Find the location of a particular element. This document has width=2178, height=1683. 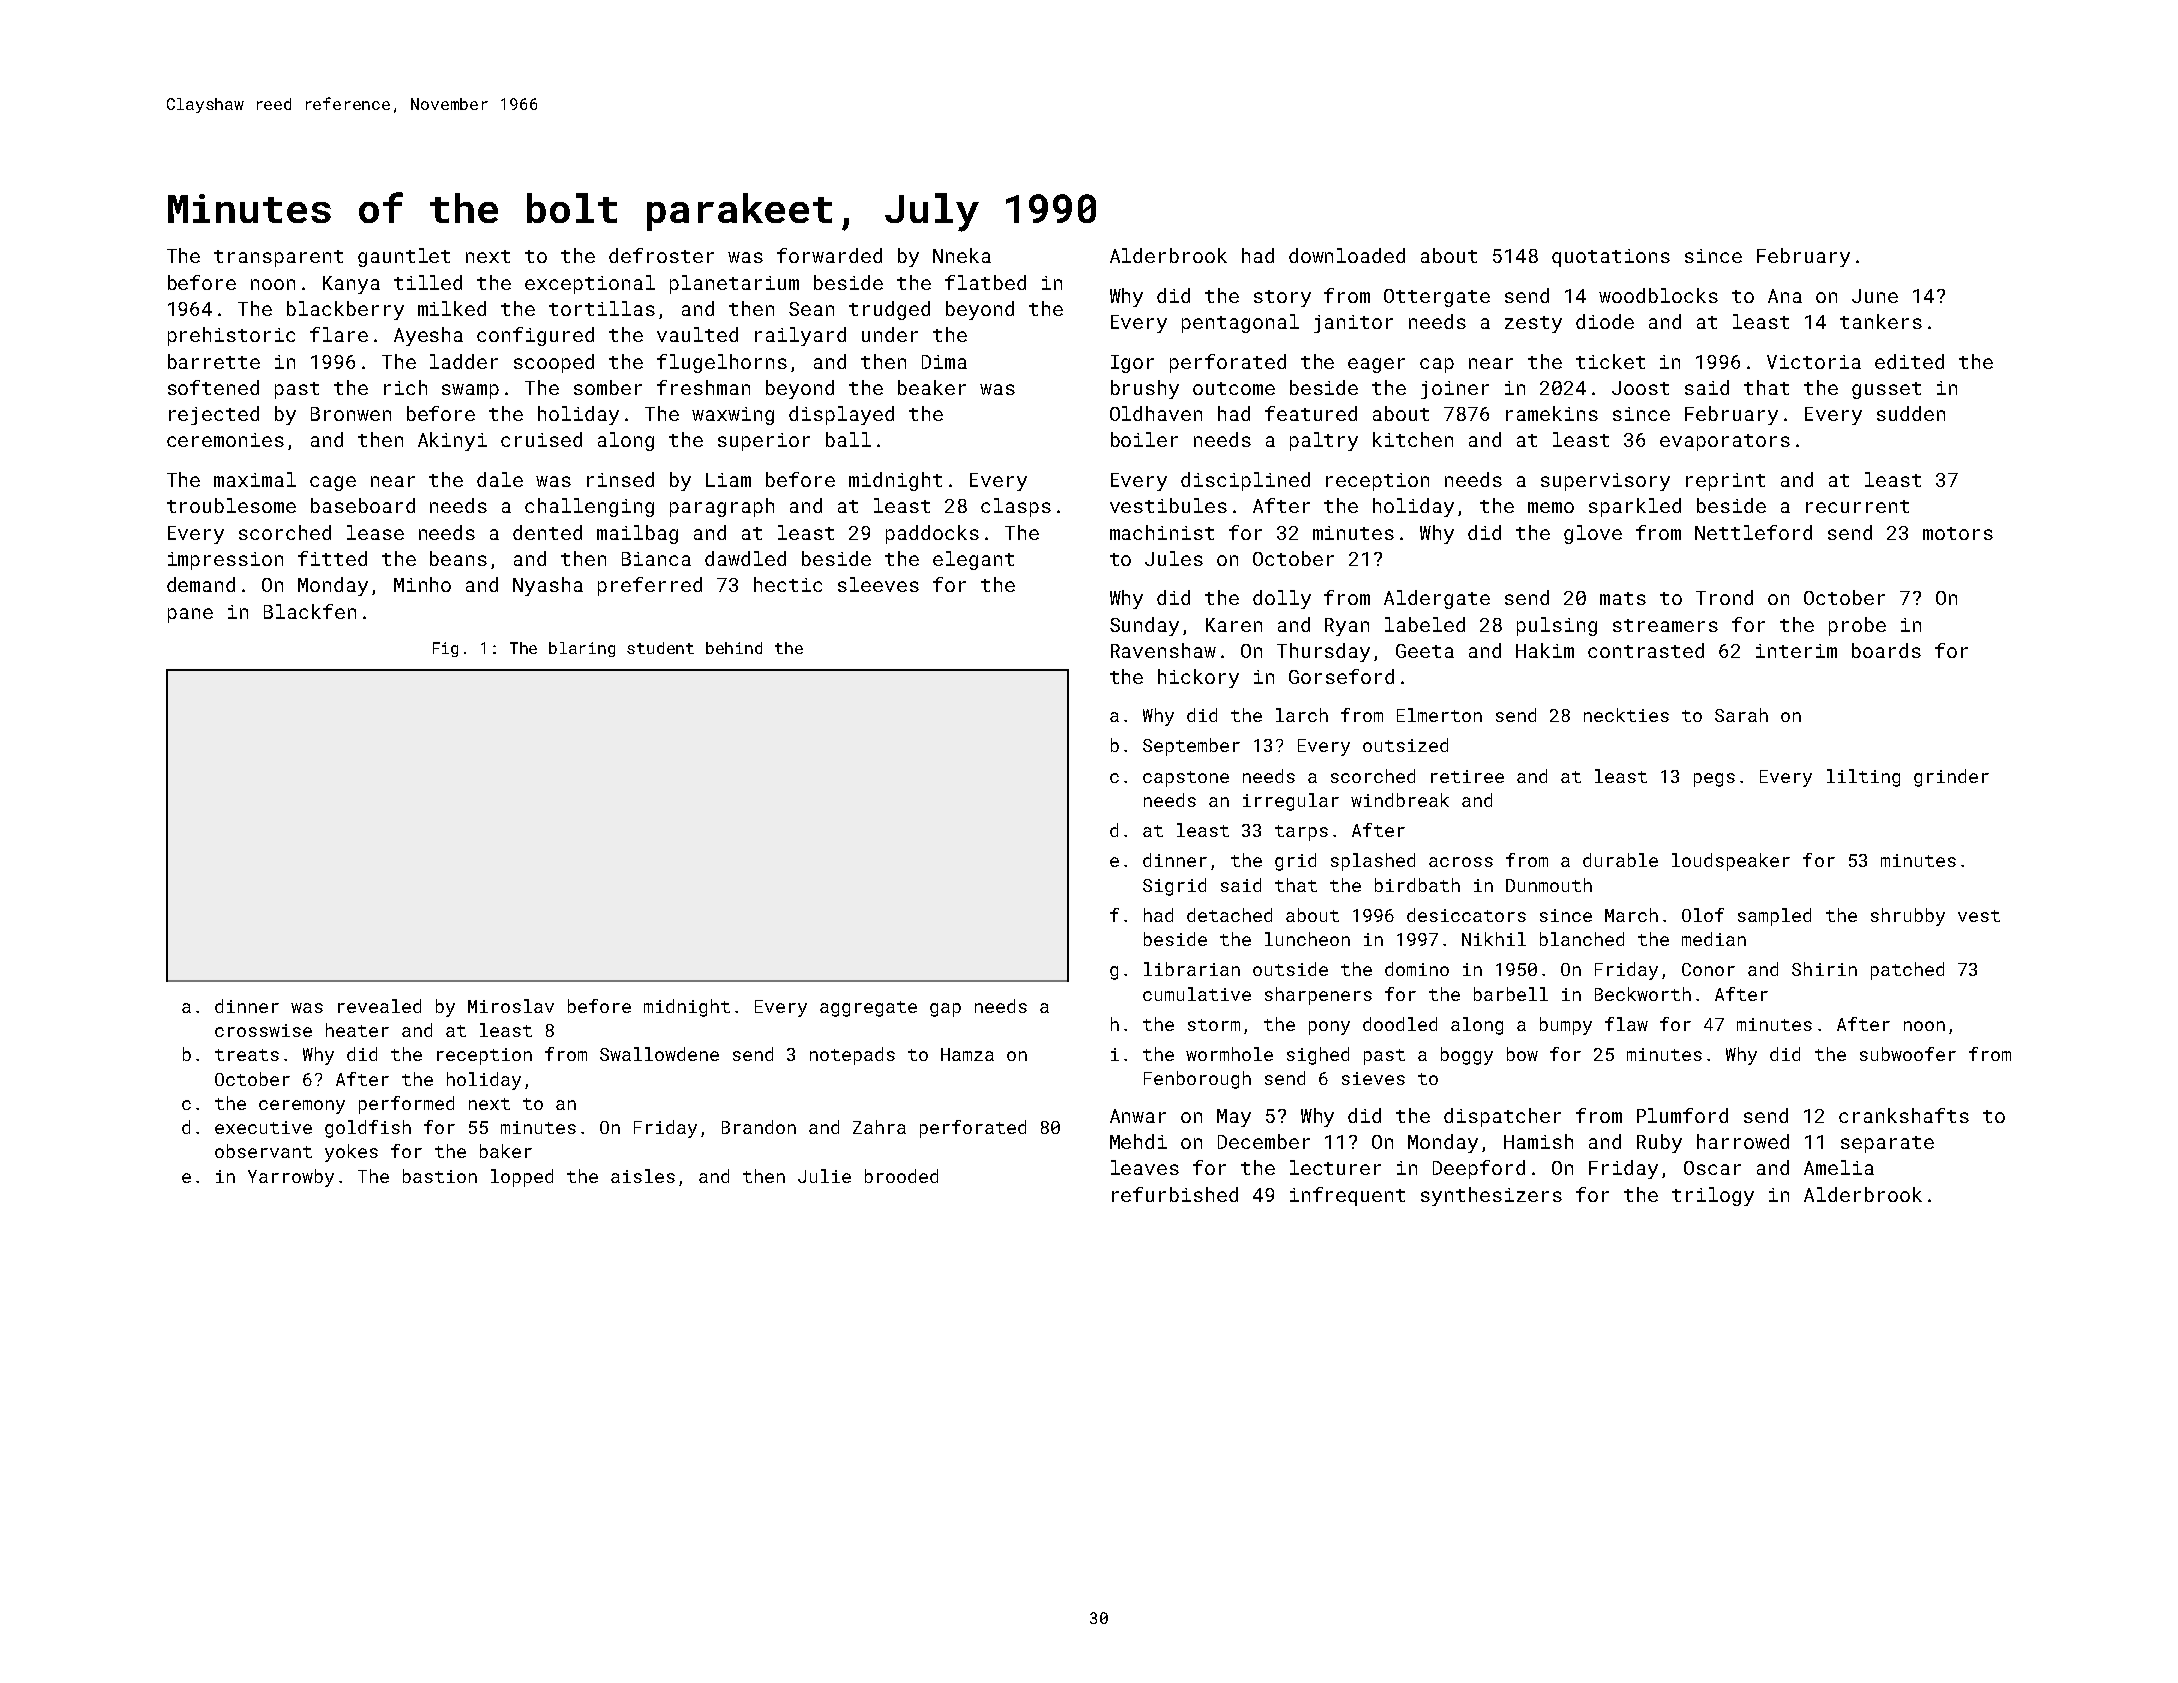

cruised is located at coordinates (541, 439).
